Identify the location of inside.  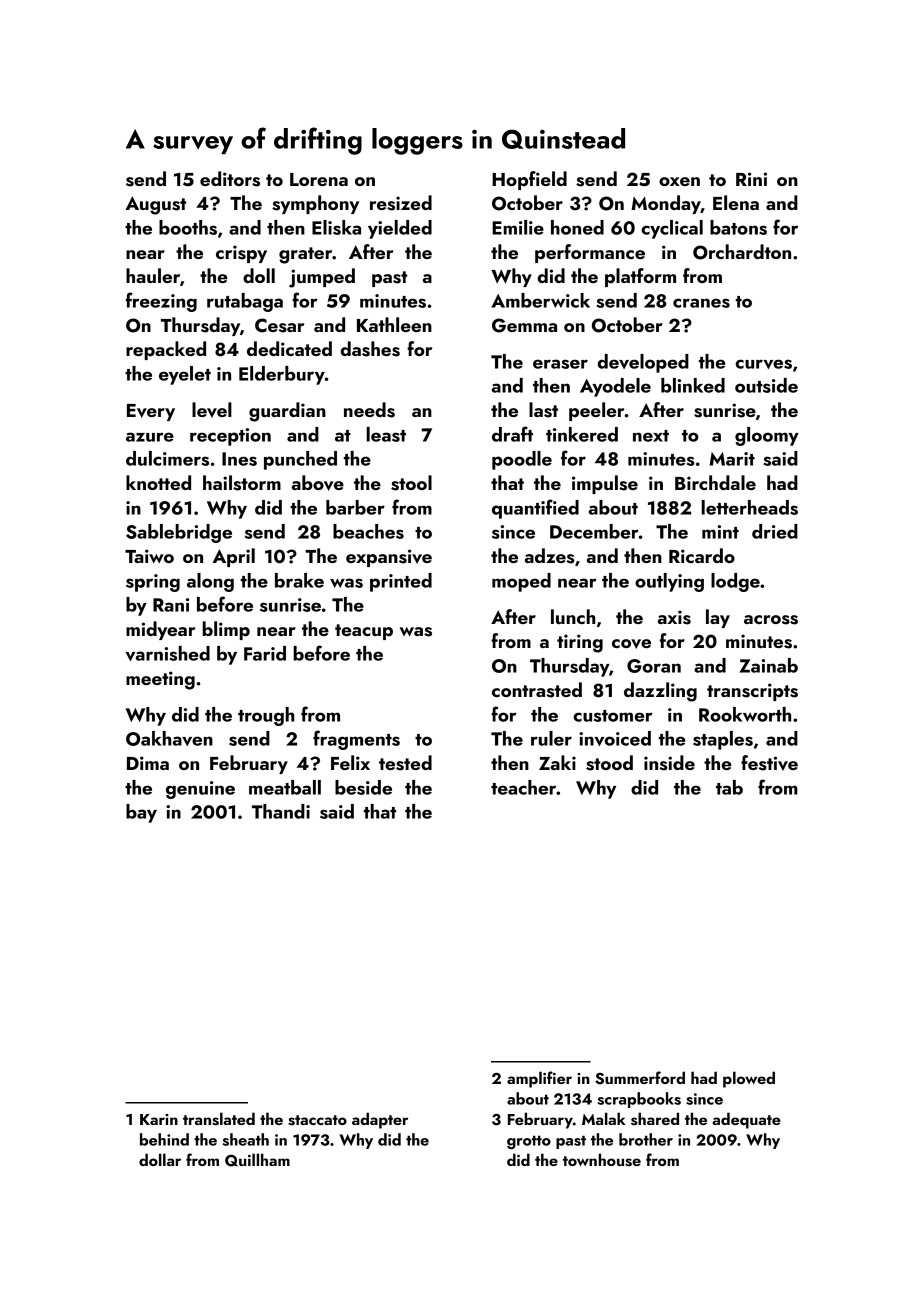
(669, 763).
